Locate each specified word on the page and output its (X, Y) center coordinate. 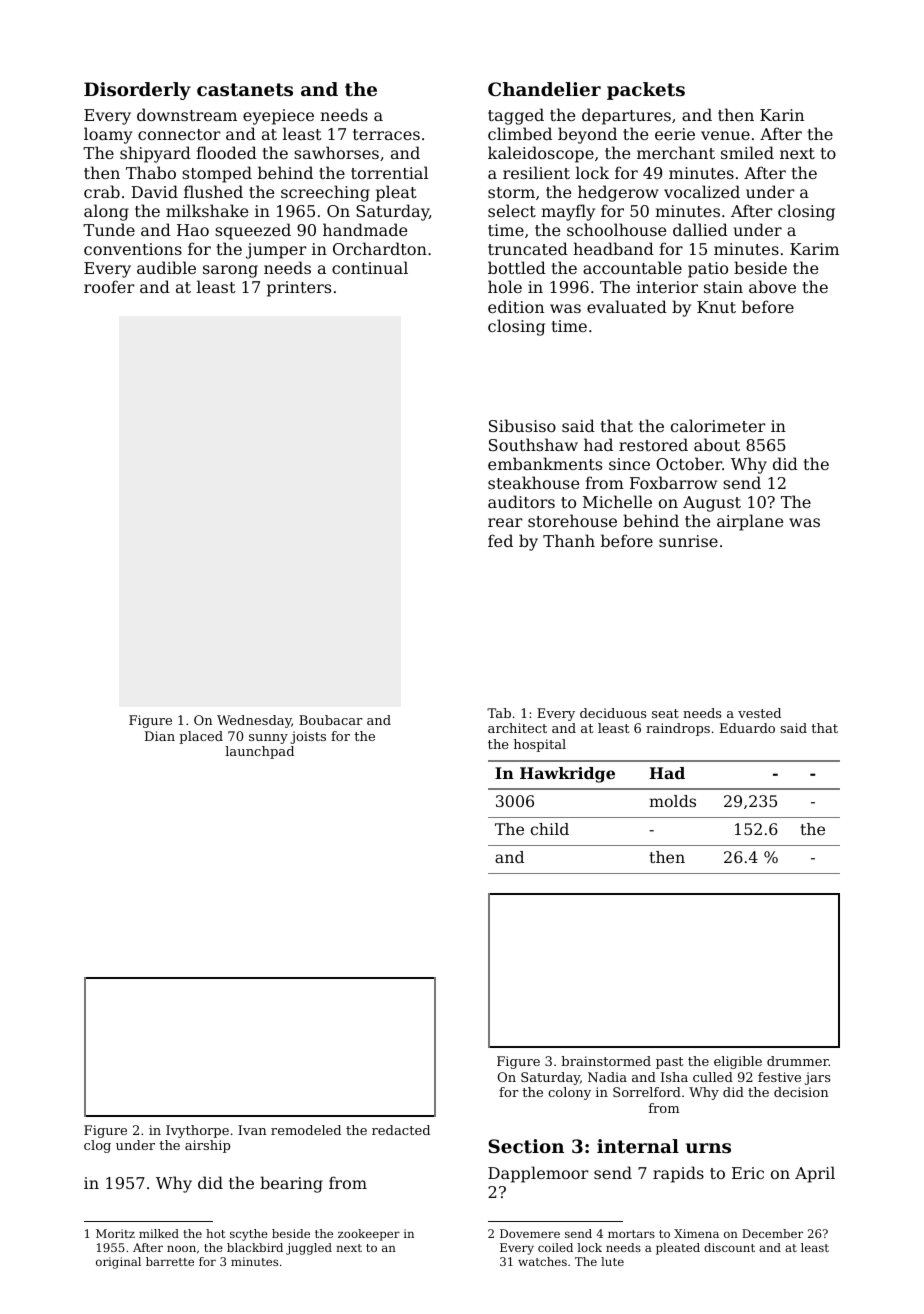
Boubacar (330, 720)
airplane (750, 522)
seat (665, 713)
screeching (325, 193)
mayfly (568, 212)
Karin (782, 115)
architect (517, 728)
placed (201, 737)
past (669, 1063)
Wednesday (254, 721)
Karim (814, 249)
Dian (160, 736)
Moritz (115, 1233)
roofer (109, 286)
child (550, 829)
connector (179, 134)
